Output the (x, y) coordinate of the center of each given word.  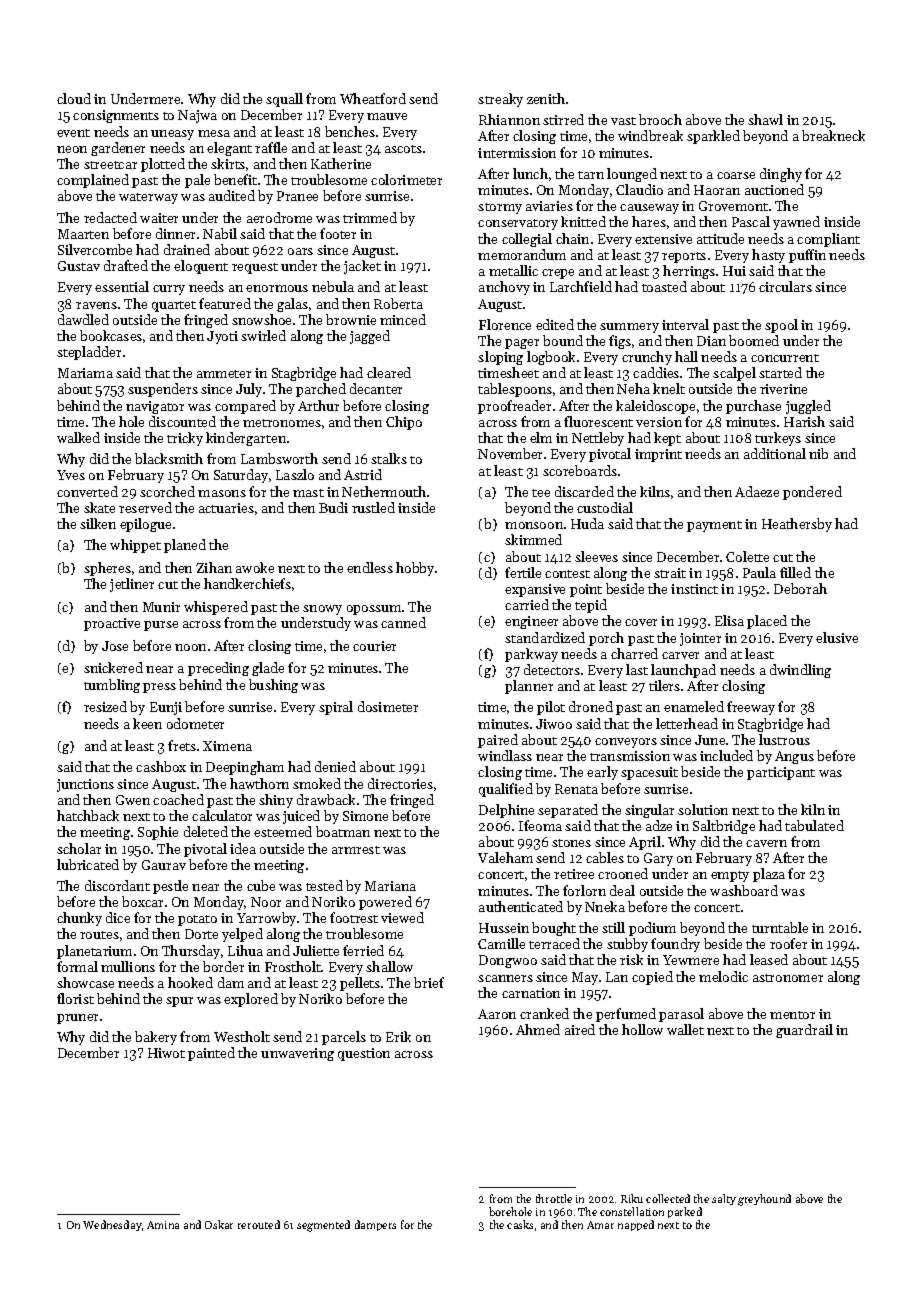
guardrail (804, 1031)
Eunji (166, 708)
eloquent (201, 267)
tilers (664, 685)
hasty (768, 256)
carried (527, 604)
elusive (837, 637)
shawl (765, 119)
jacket (362, 267)
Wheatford (373, 98)
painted (211, 1054)
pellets (360, 984)
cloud (74, 98)
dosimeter (388, 706)
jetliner (132, 585)
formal (77, 966)
